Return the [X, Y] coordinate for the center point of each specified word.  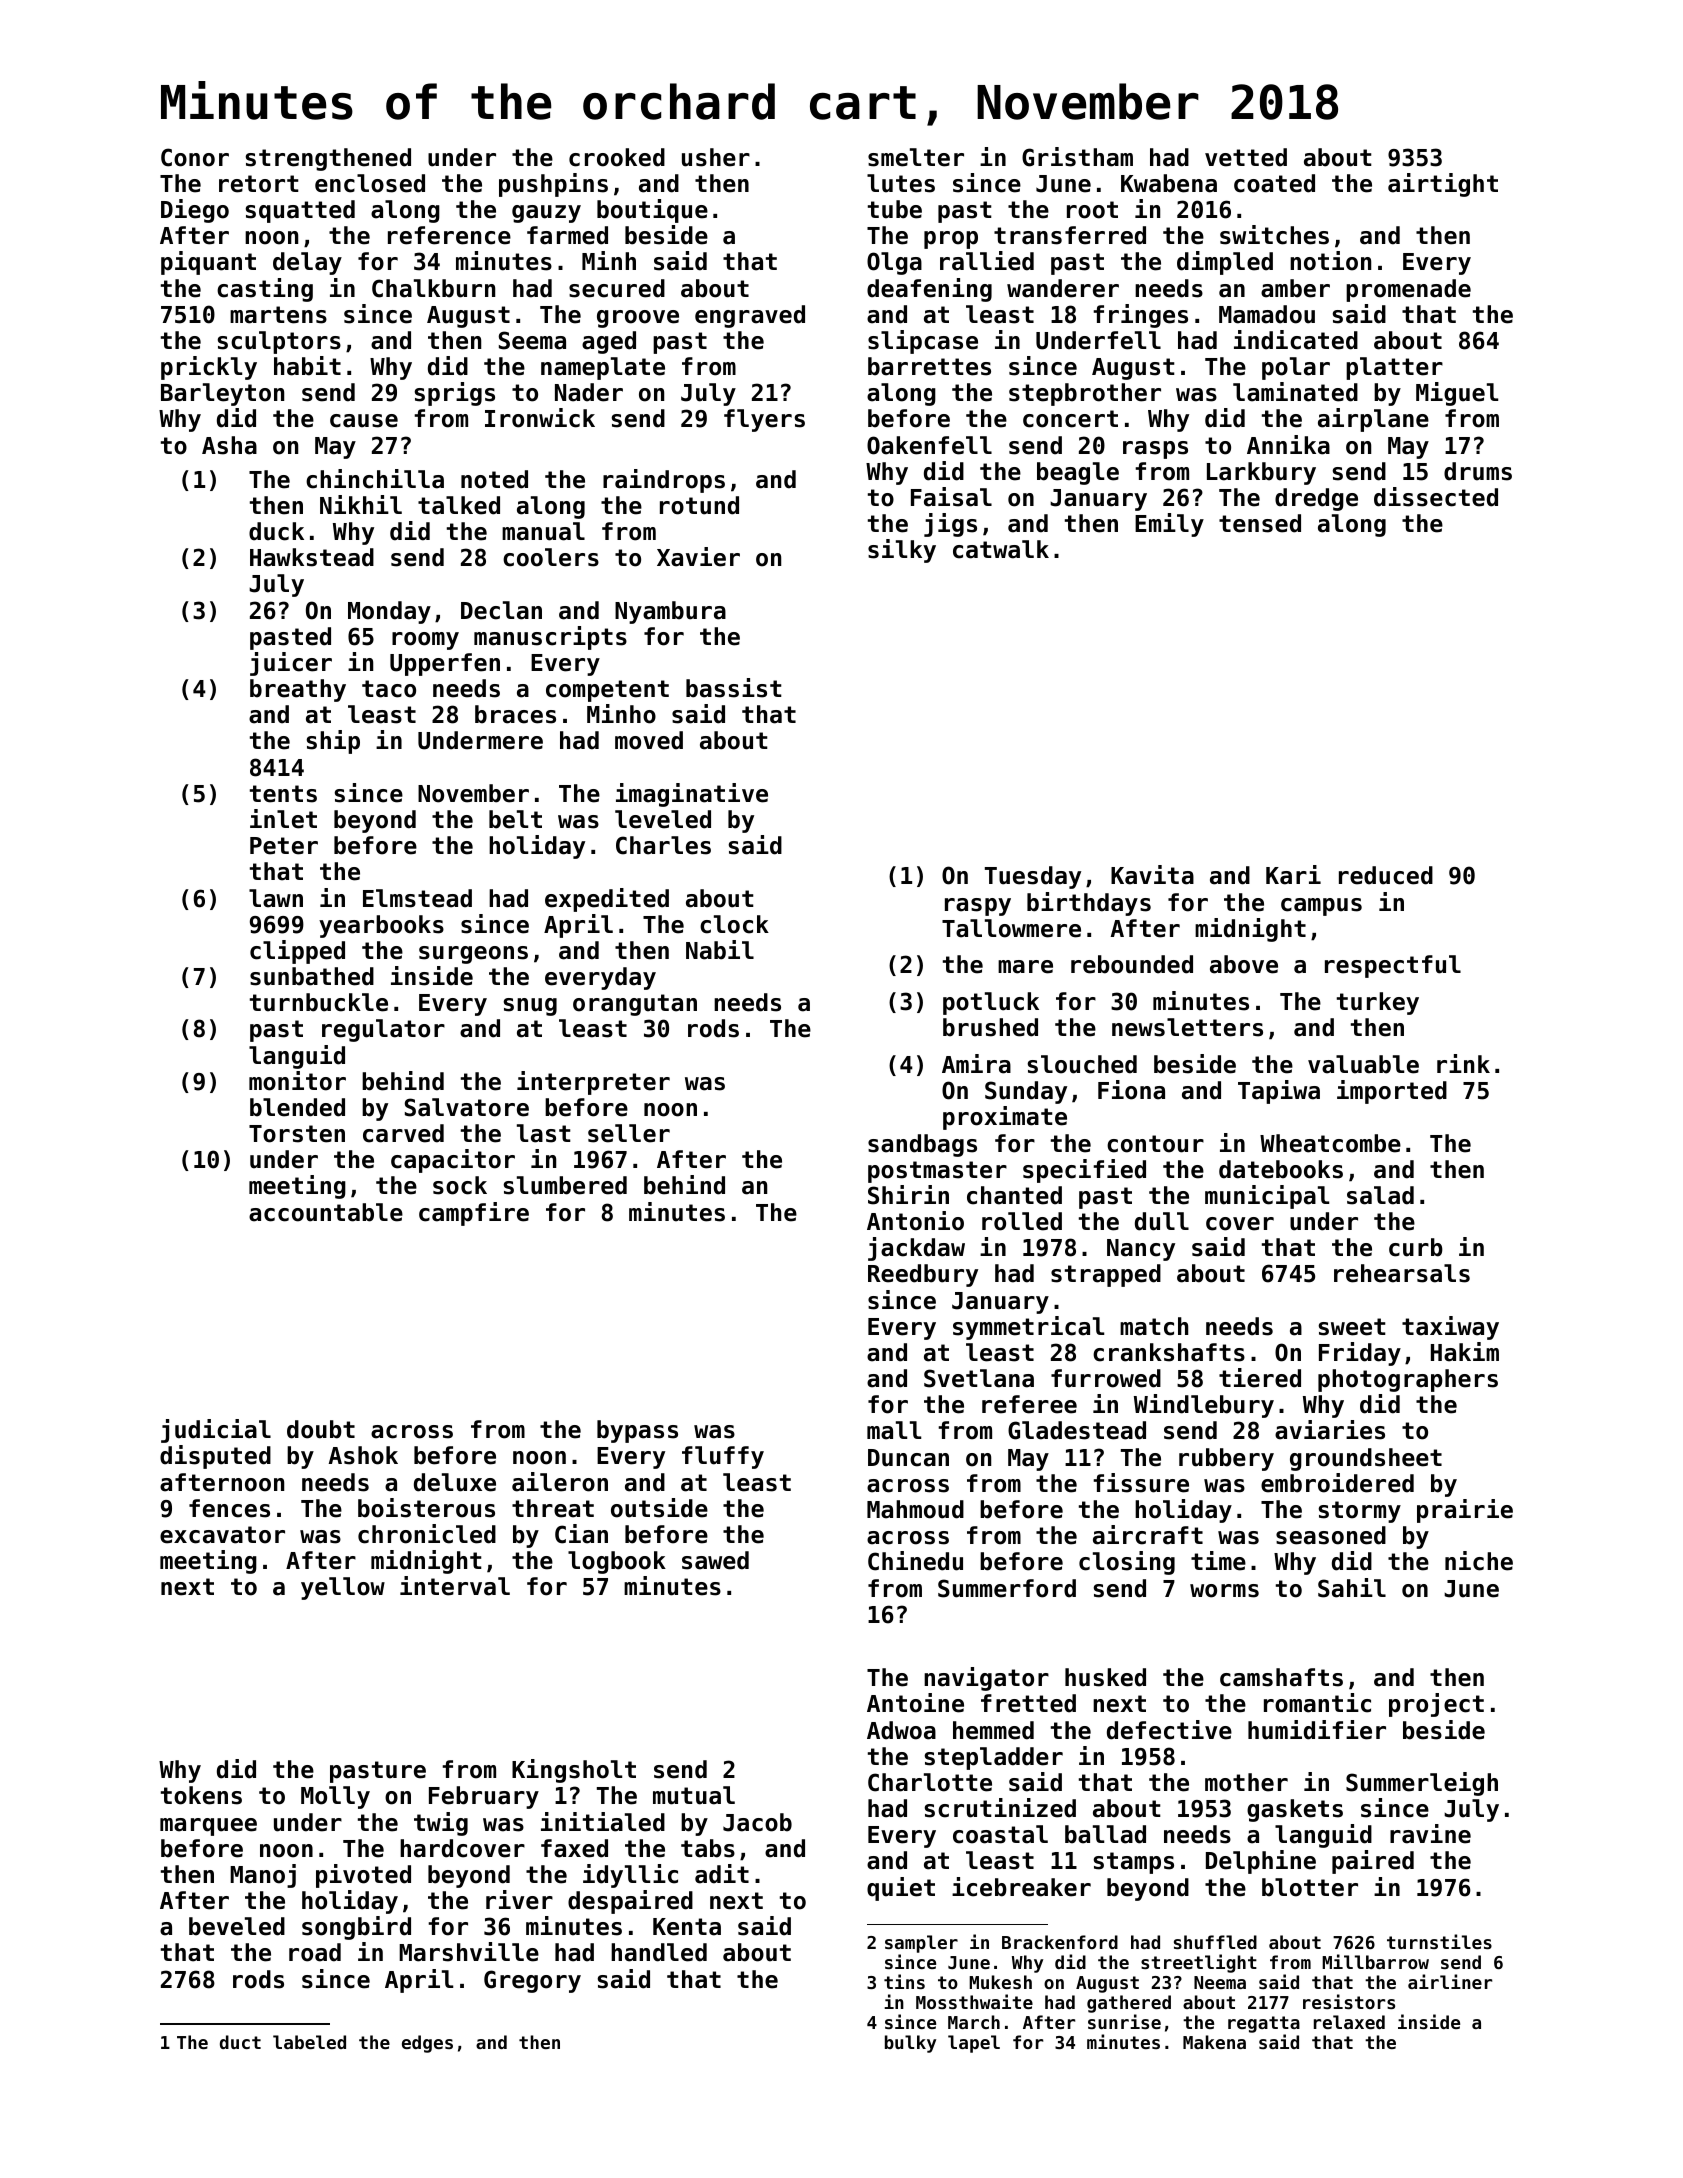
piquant [208, 263]
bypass [637, 1431]
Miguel [1457, 394]
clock [734, 924]
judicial [216, 1431]
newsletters [1187, 1027]
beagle [1078, 473]
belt [515, 819]
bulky [910, 2044]
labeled [309, 2042]
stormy [1360, 1512]
